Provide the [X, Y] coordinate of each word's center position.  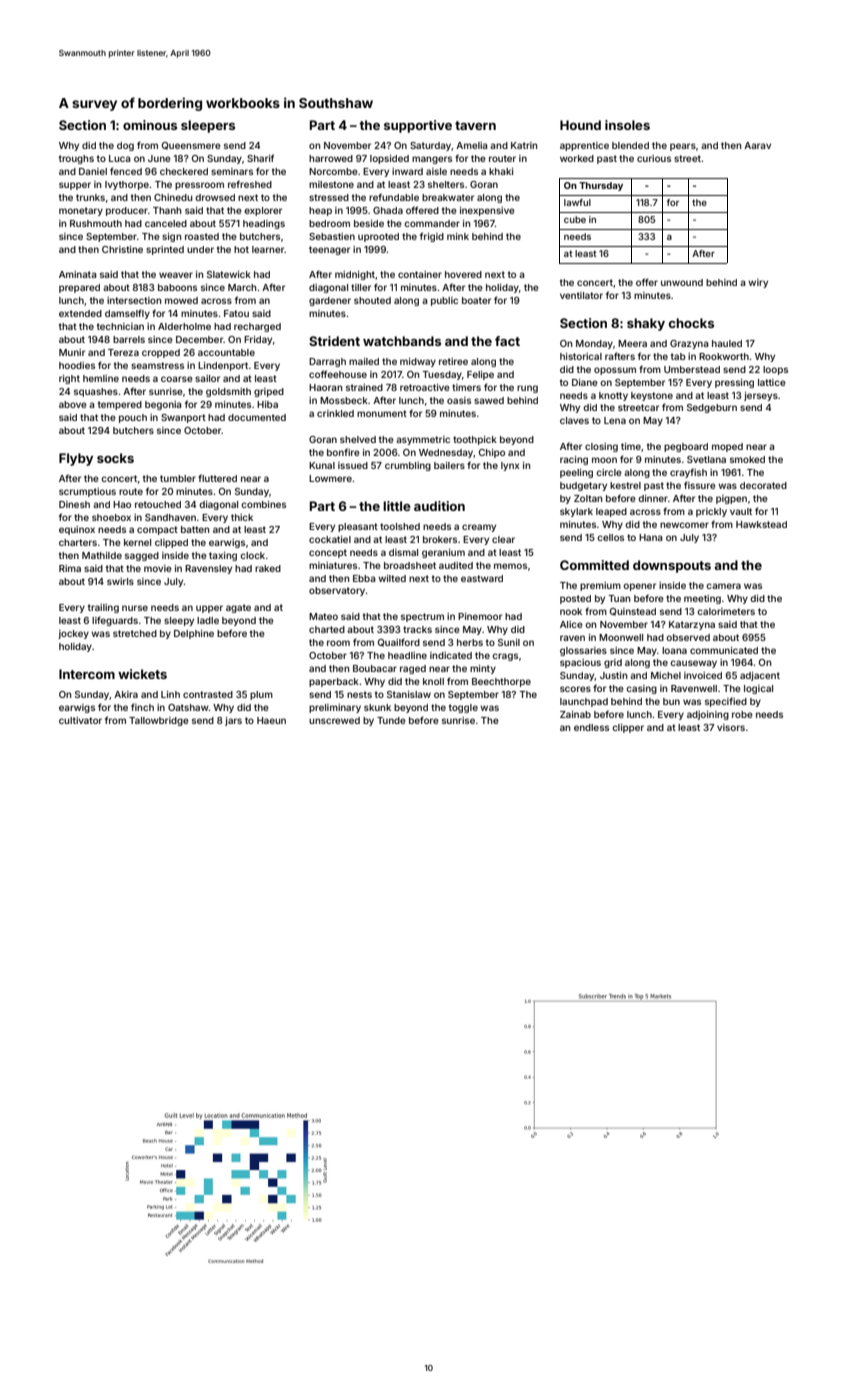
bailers [449, 465]
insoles [627, 125]
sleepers [208, 126]
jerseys [761, 396]
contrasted [208, 694]
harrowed [331, 158]
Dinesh [74, 504]
